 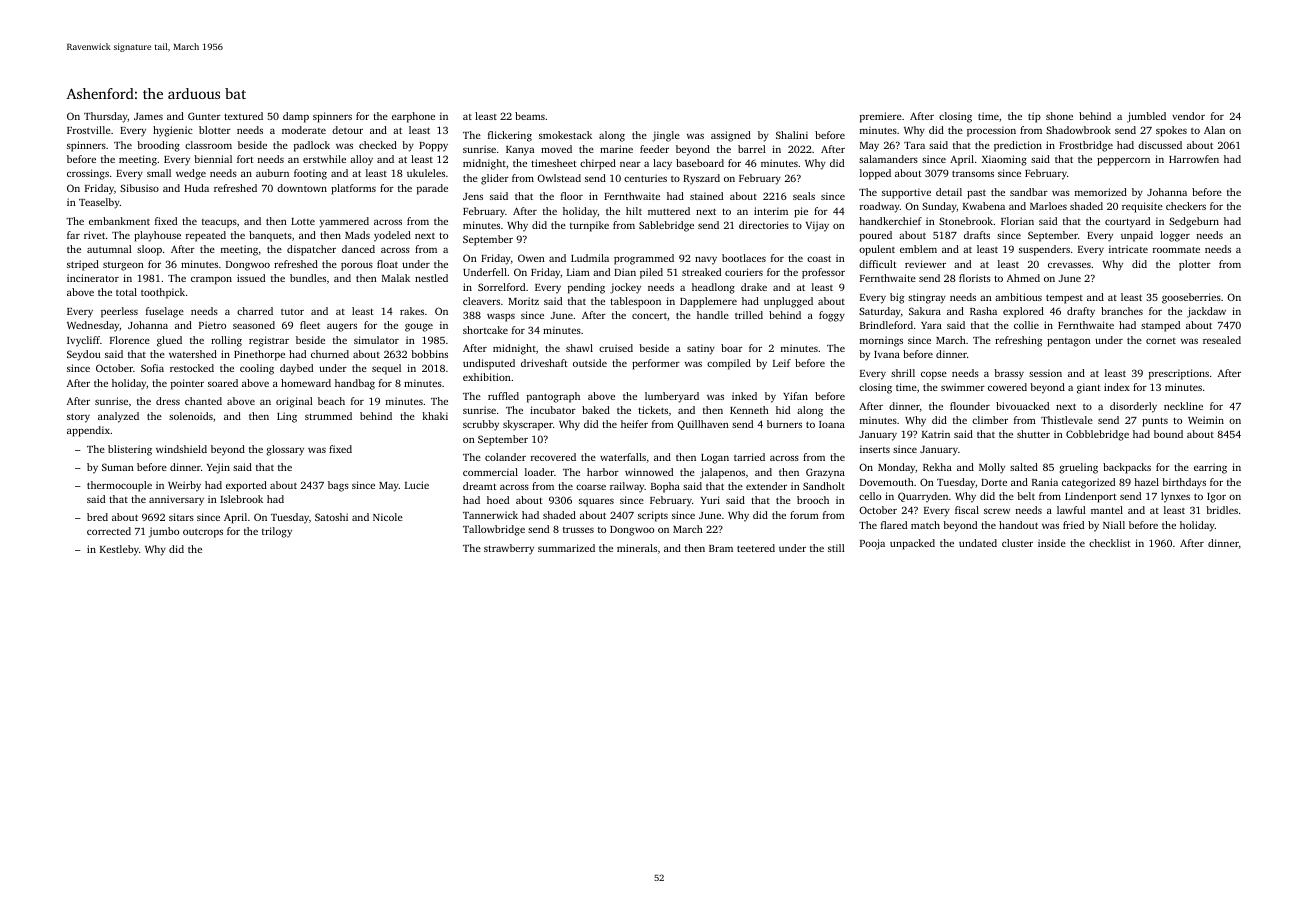 What do you see at coordinates (662, 164) in the document?
I see `lacy` at bounding box center [662, 164].
